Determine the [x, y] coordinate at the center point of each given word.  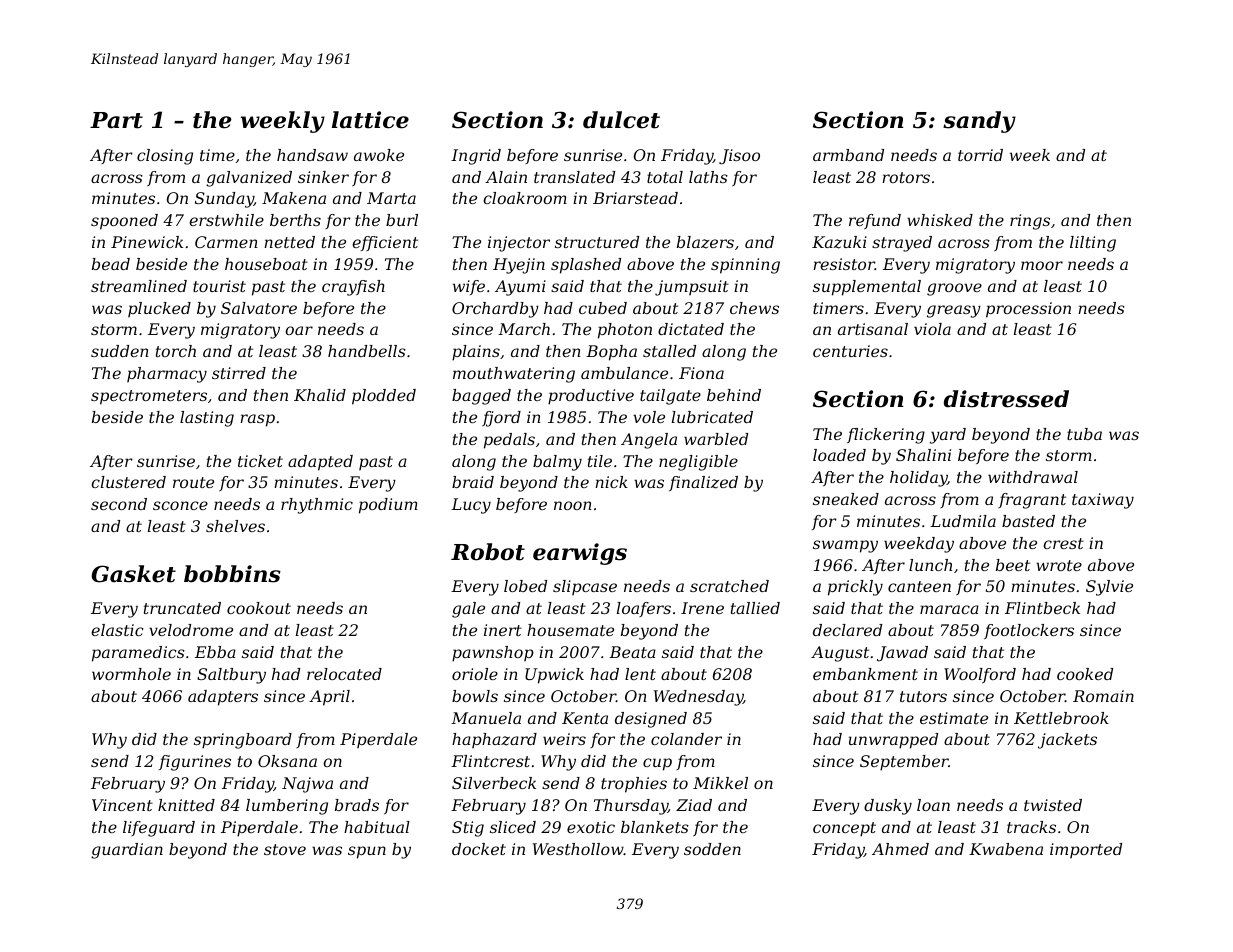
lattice [370, 120]
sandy [979, 122]
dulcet [621, 120]
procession [1028, 310]
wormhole [131, 674]
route [193, 482]
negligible [698, 463]
